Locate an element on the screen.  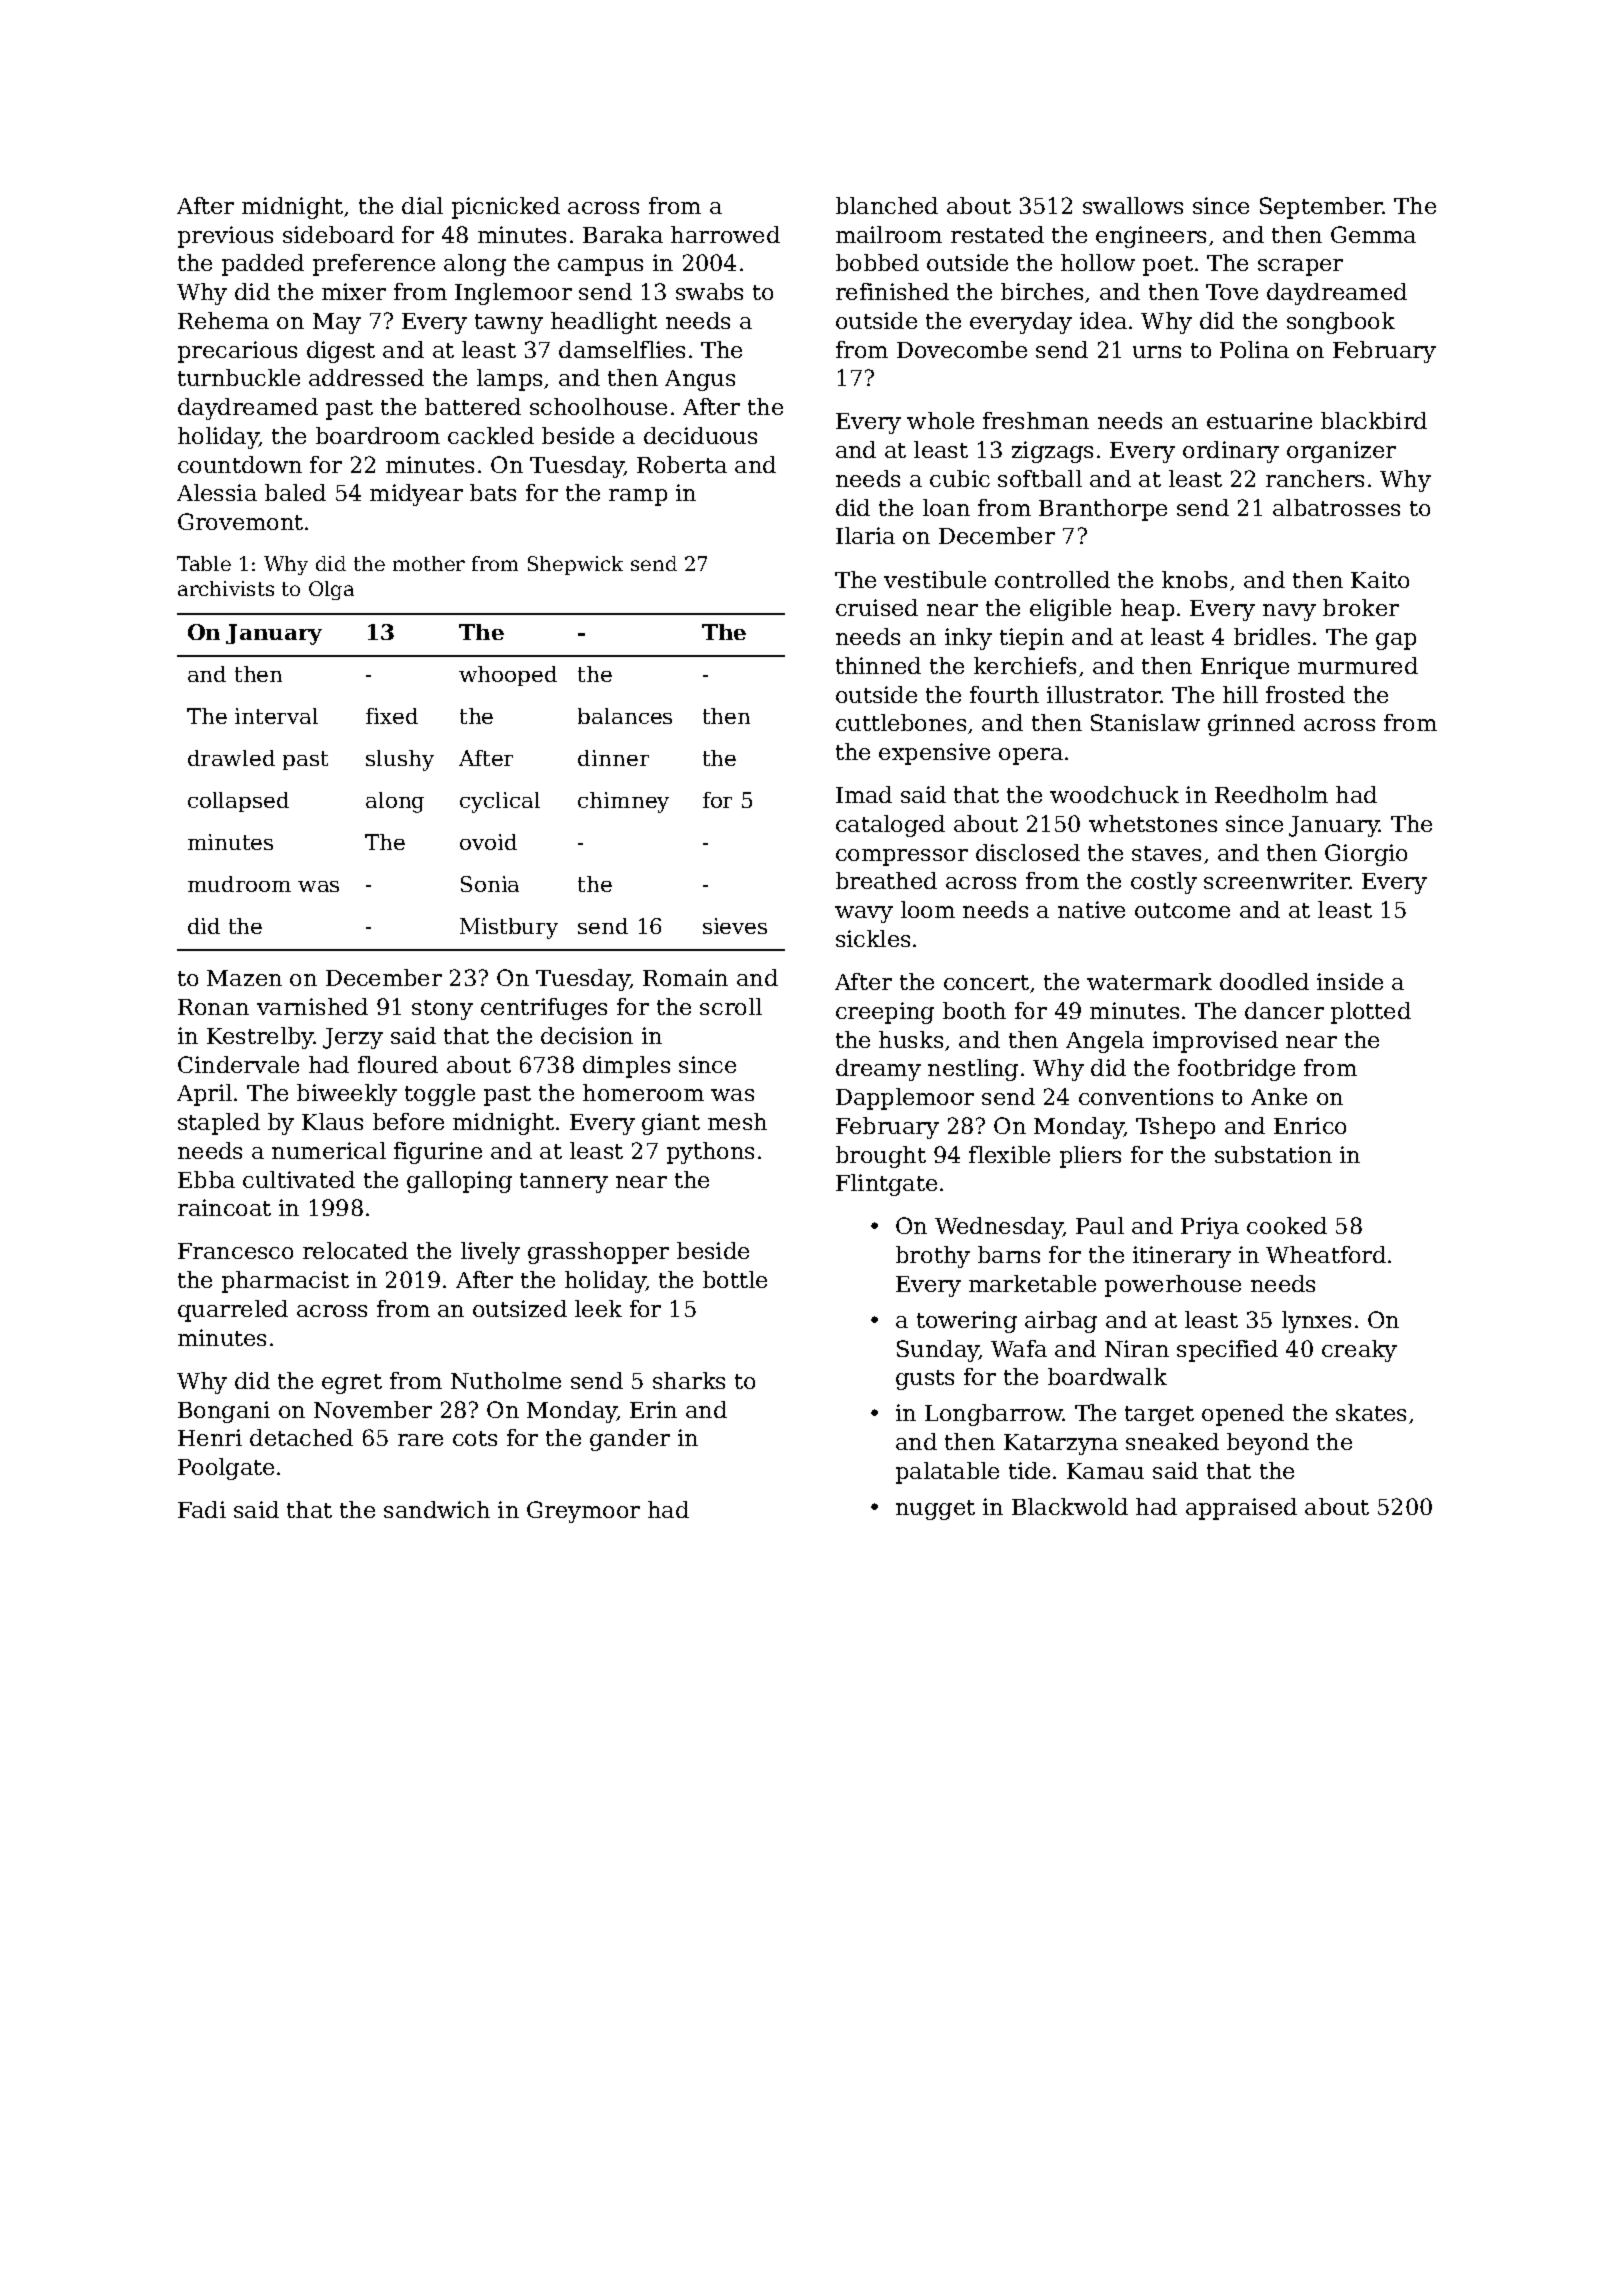
collapsed is located at coordinates (238, 802).
